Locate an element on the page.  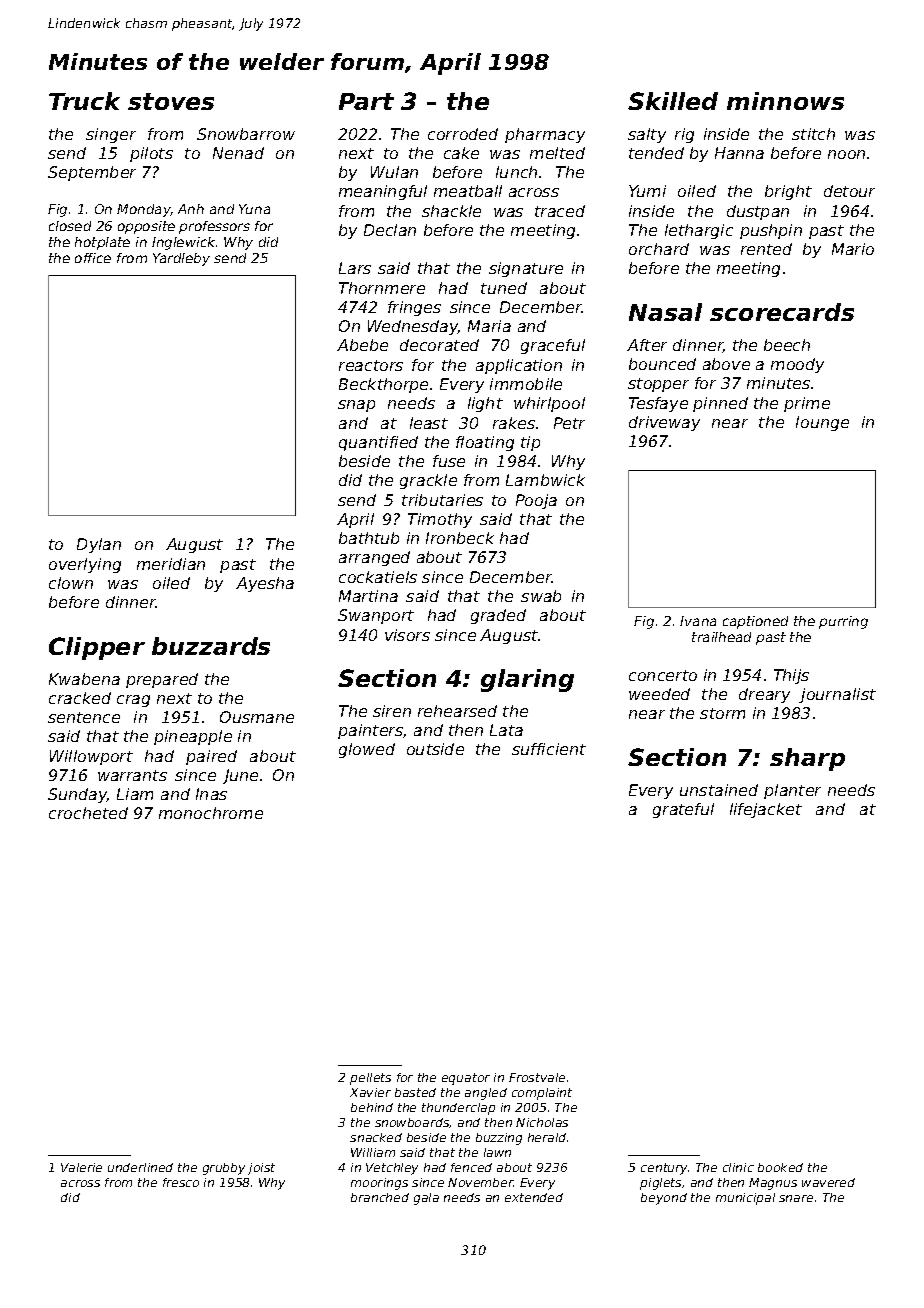
pharmacy is located at coordinates (545, 135).
